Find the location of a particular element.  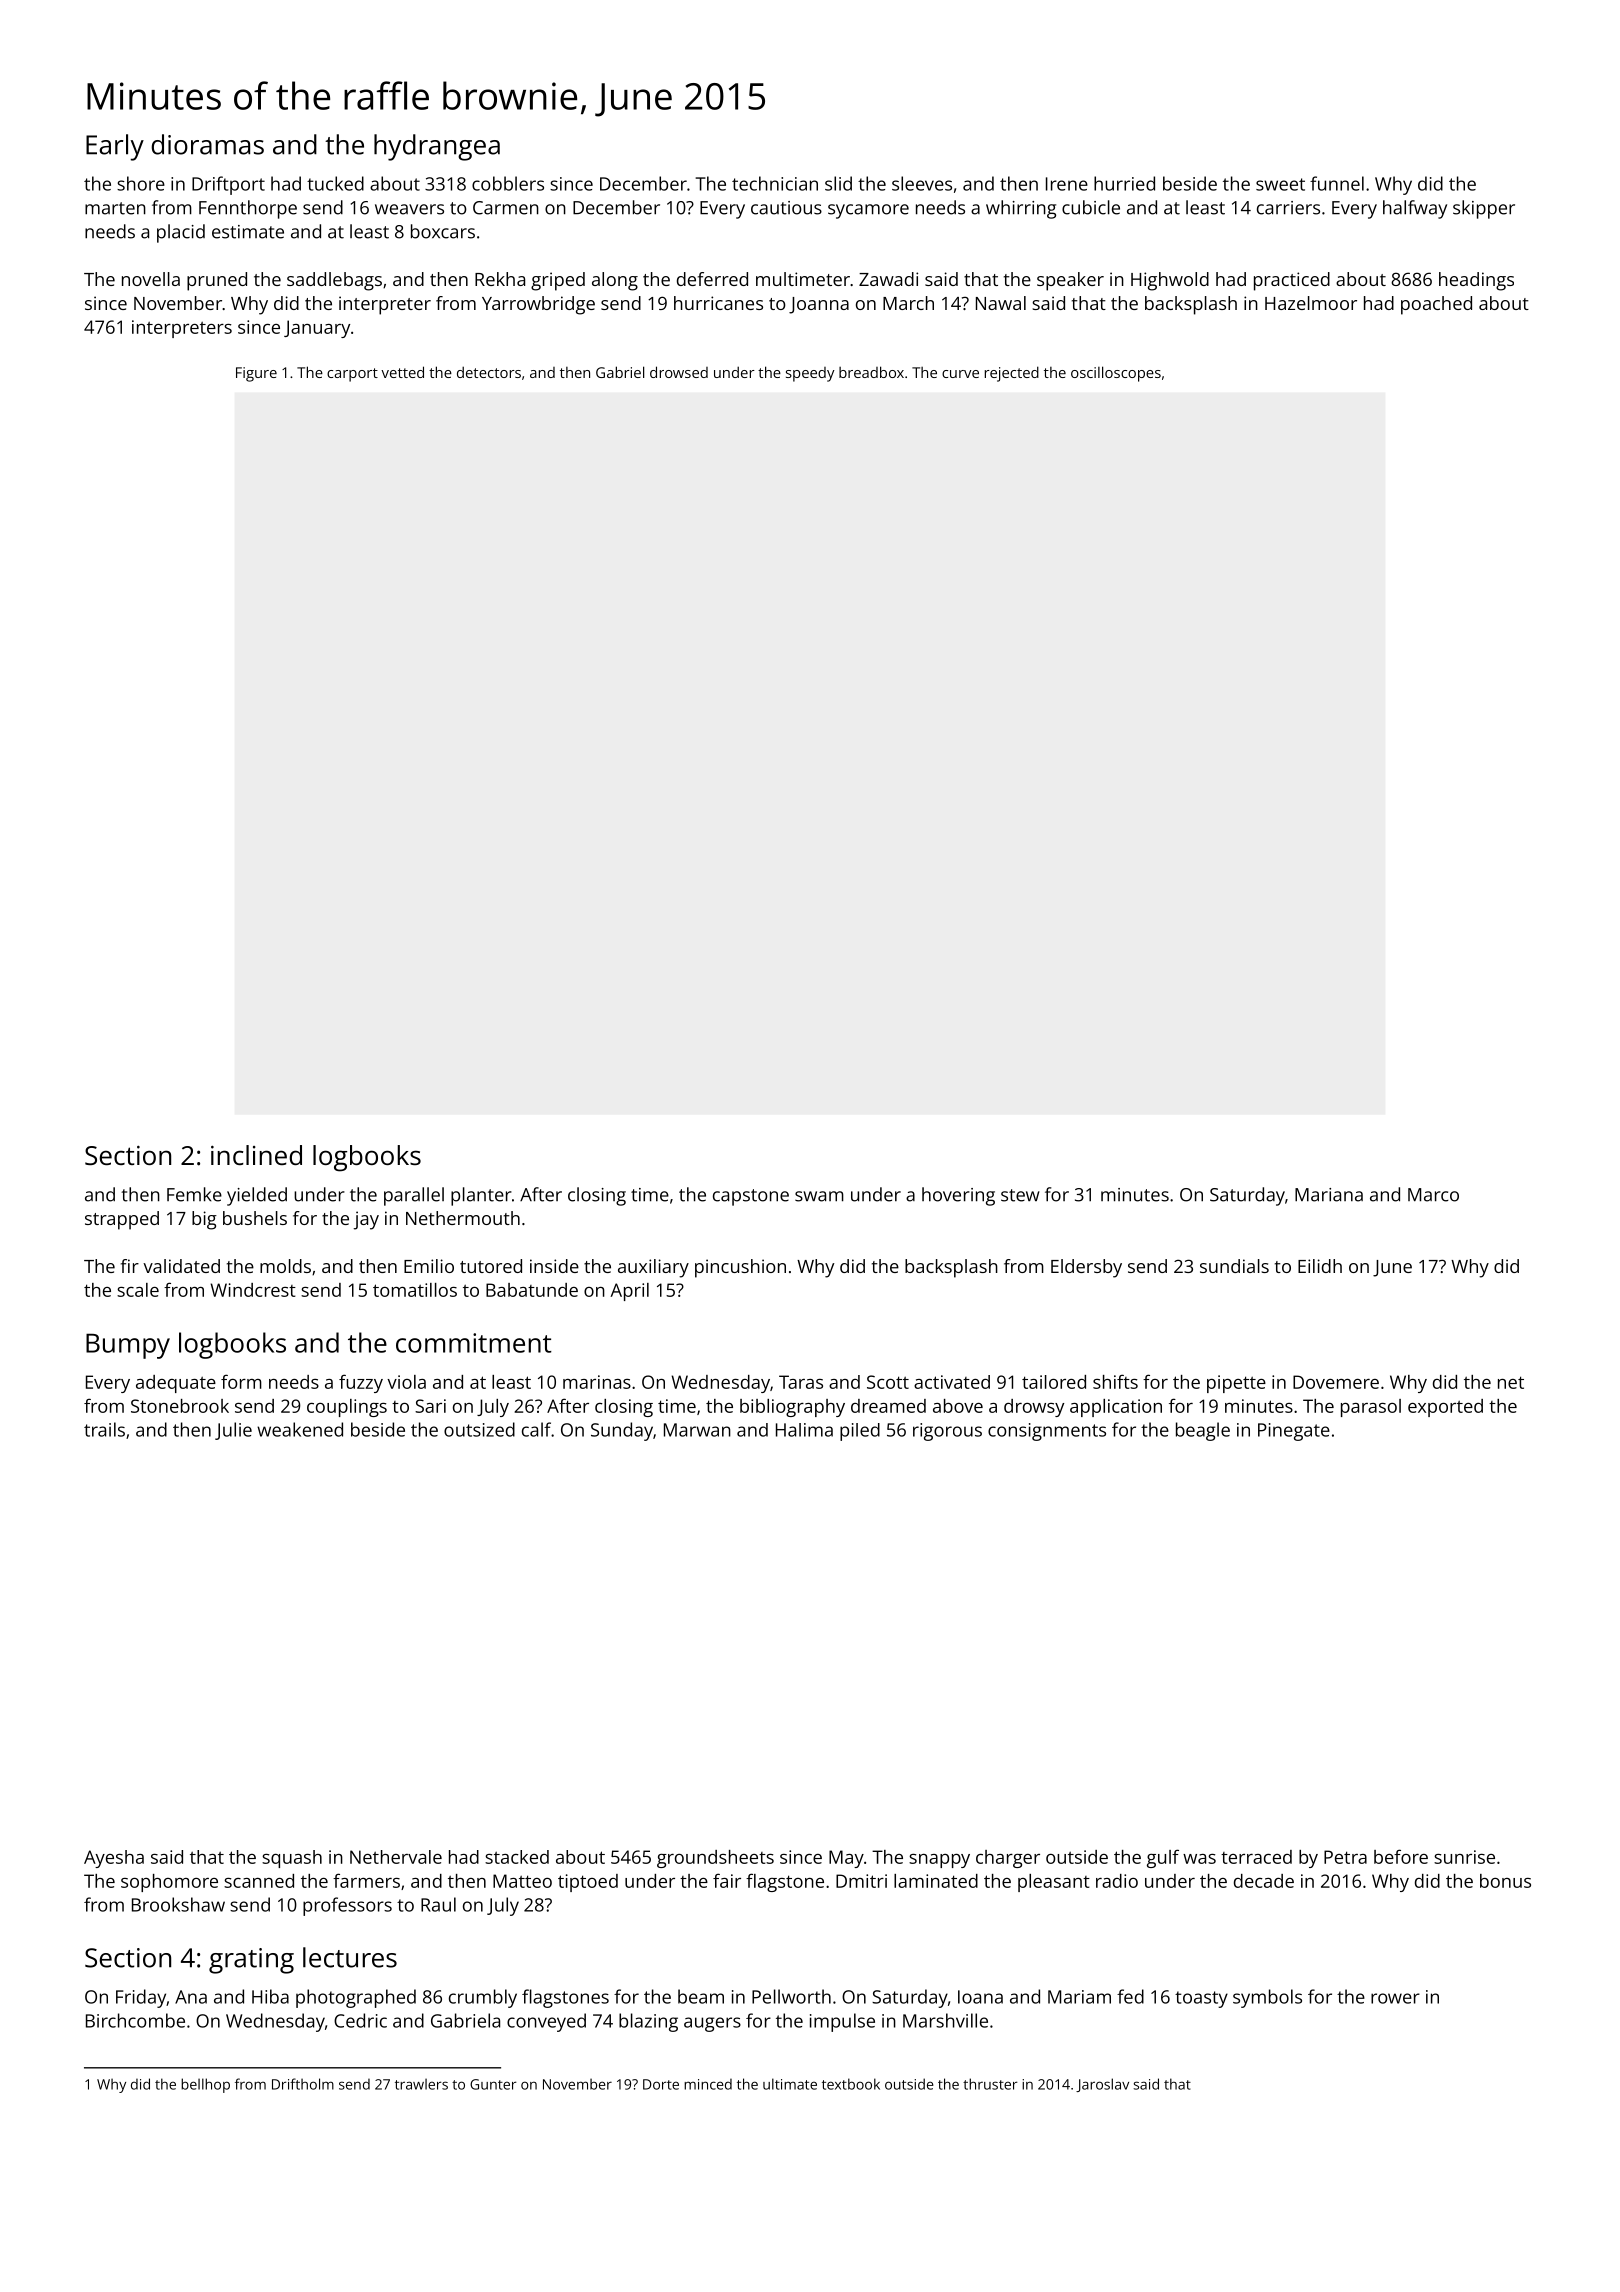

weakened is located at coordinates (300, 1429).
